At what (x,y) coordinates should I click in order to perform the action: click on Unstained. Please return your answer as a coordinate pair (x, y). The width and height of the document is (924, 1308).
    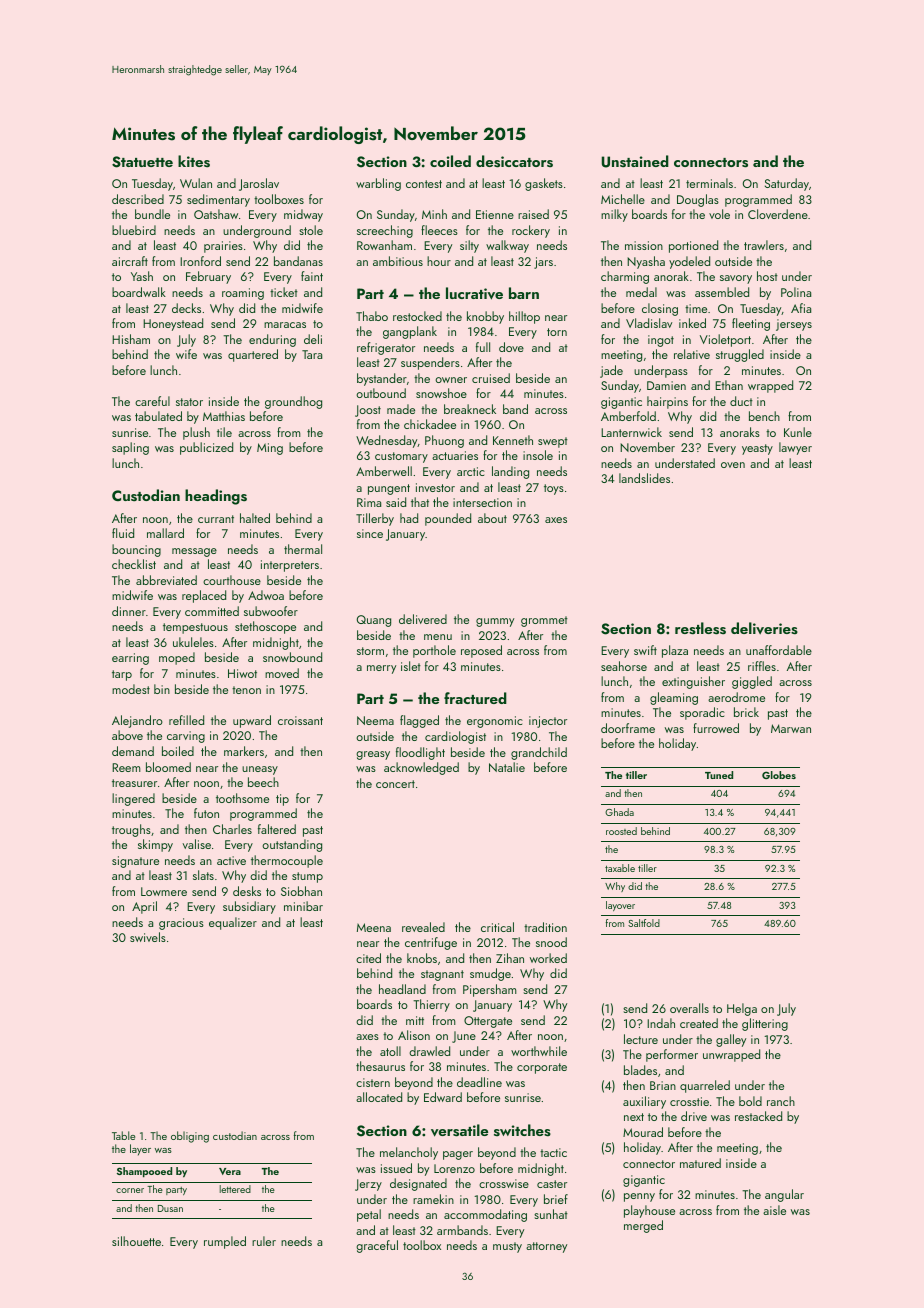
    Looking at the image, I should click on (635, 161).
